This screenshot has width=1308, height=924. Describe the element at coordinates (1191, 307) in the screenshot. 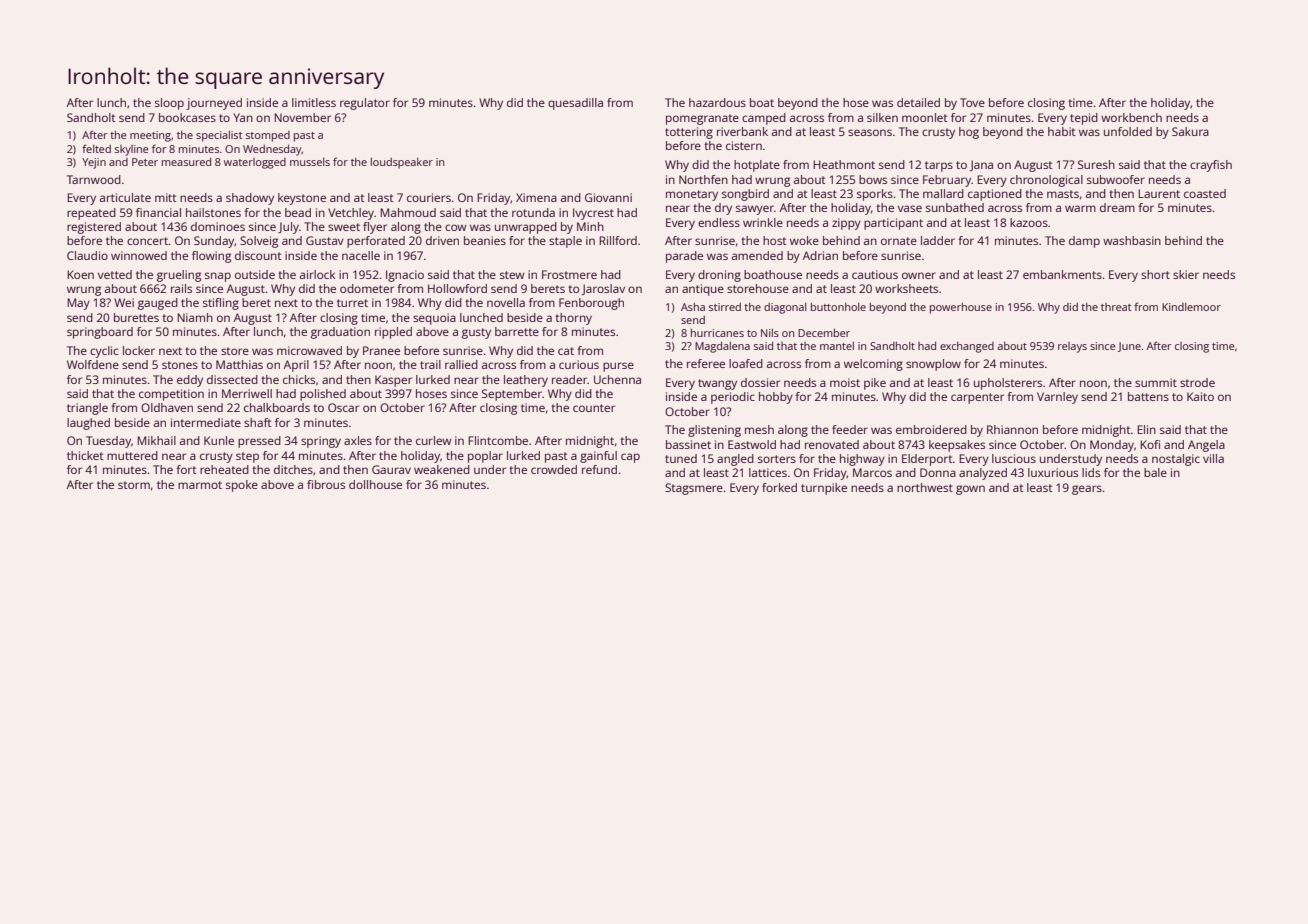

I see `Kindlemoor` at that location.
